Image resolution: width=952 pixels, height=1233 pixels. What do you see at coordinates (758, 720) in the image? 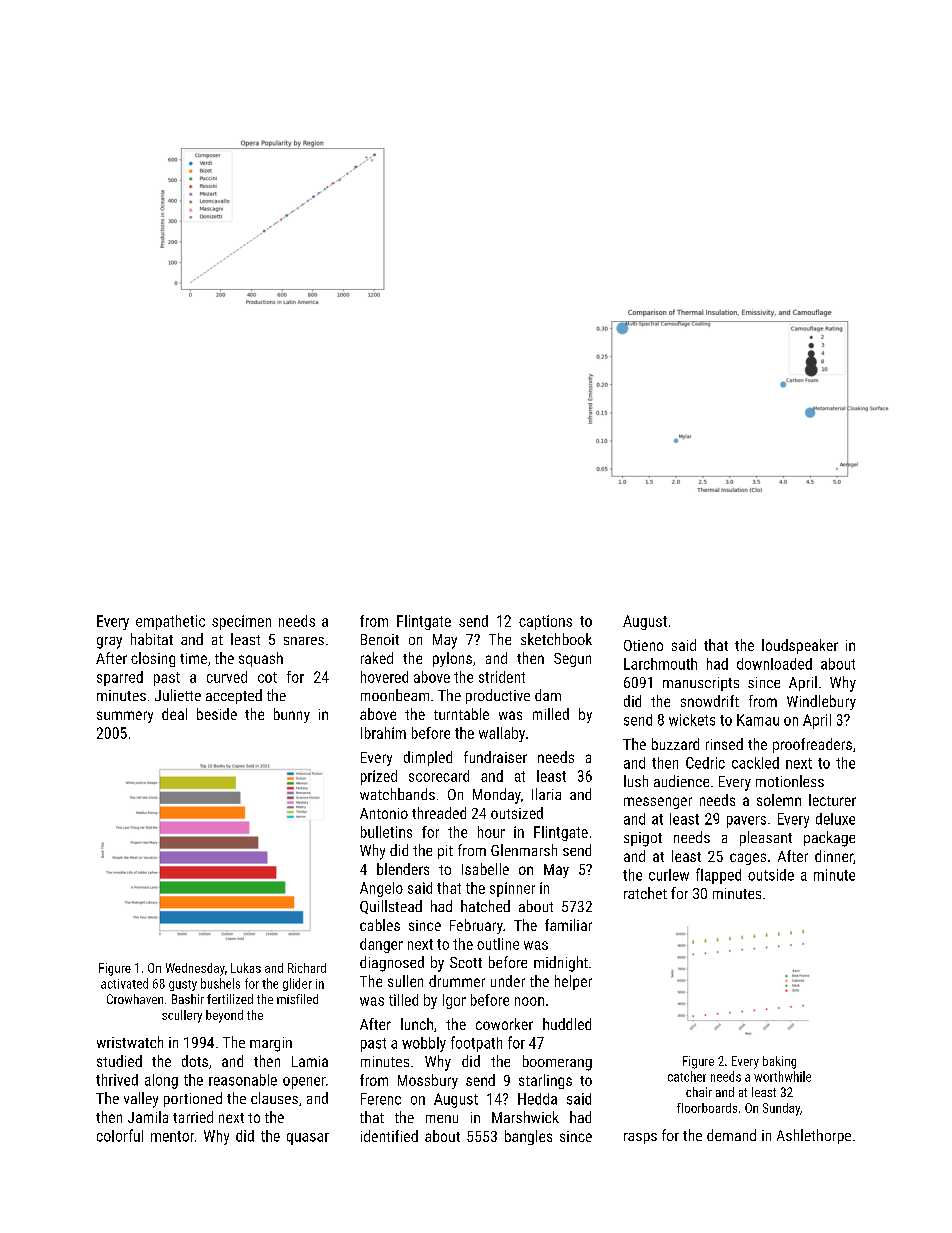
I see `Kamau` at bounding box center [758, 720].
